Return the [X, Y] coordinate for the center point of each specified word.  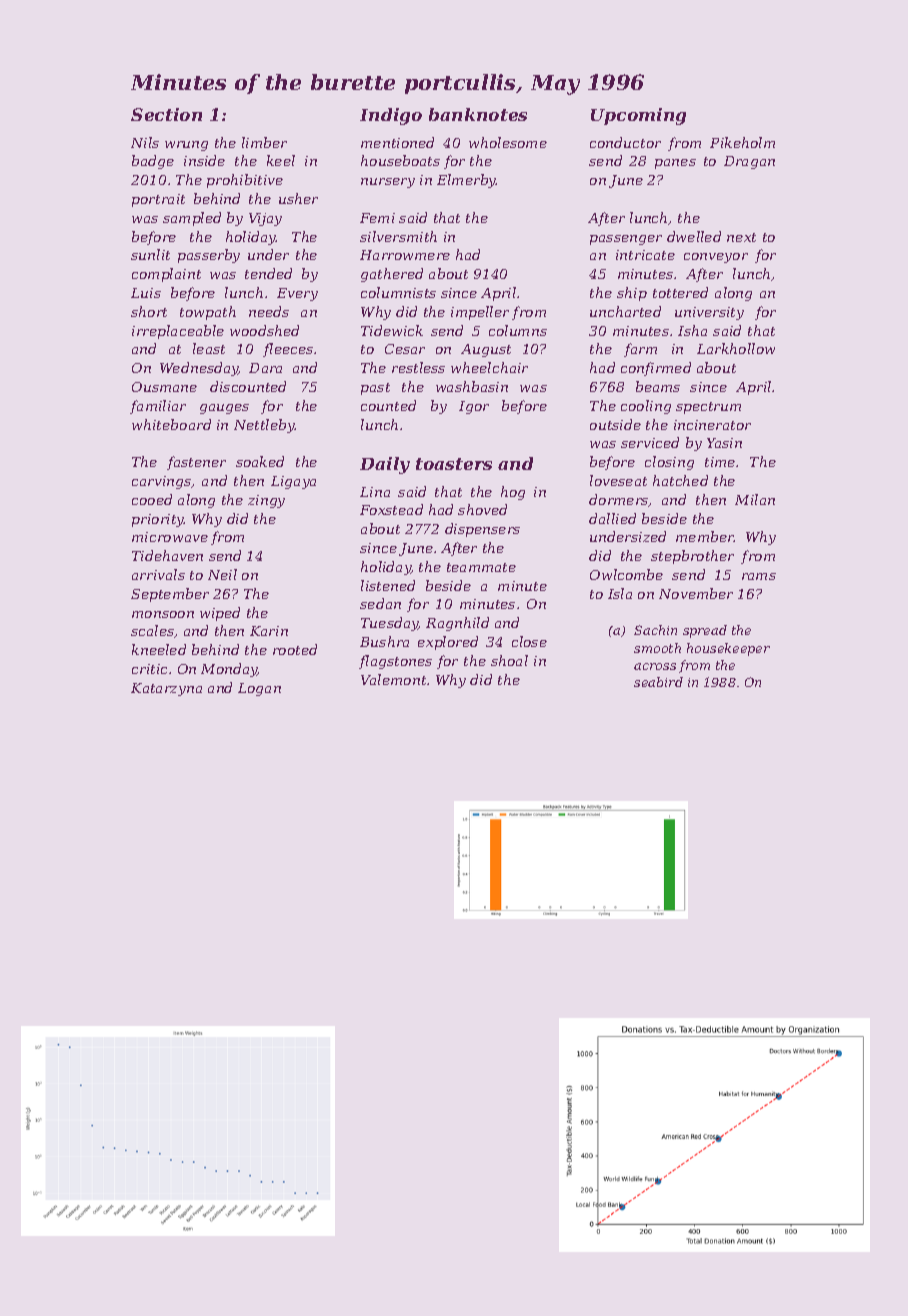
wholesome [508, 142]
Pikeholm [742, 142]
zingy [266, 501]
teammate [481, 567]
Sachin [655, 630]
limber [264, 142]
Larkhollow [736, 348]
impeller [480, 313]
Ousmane [164, 387]
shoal [509, 660]
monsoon [163, 614]
